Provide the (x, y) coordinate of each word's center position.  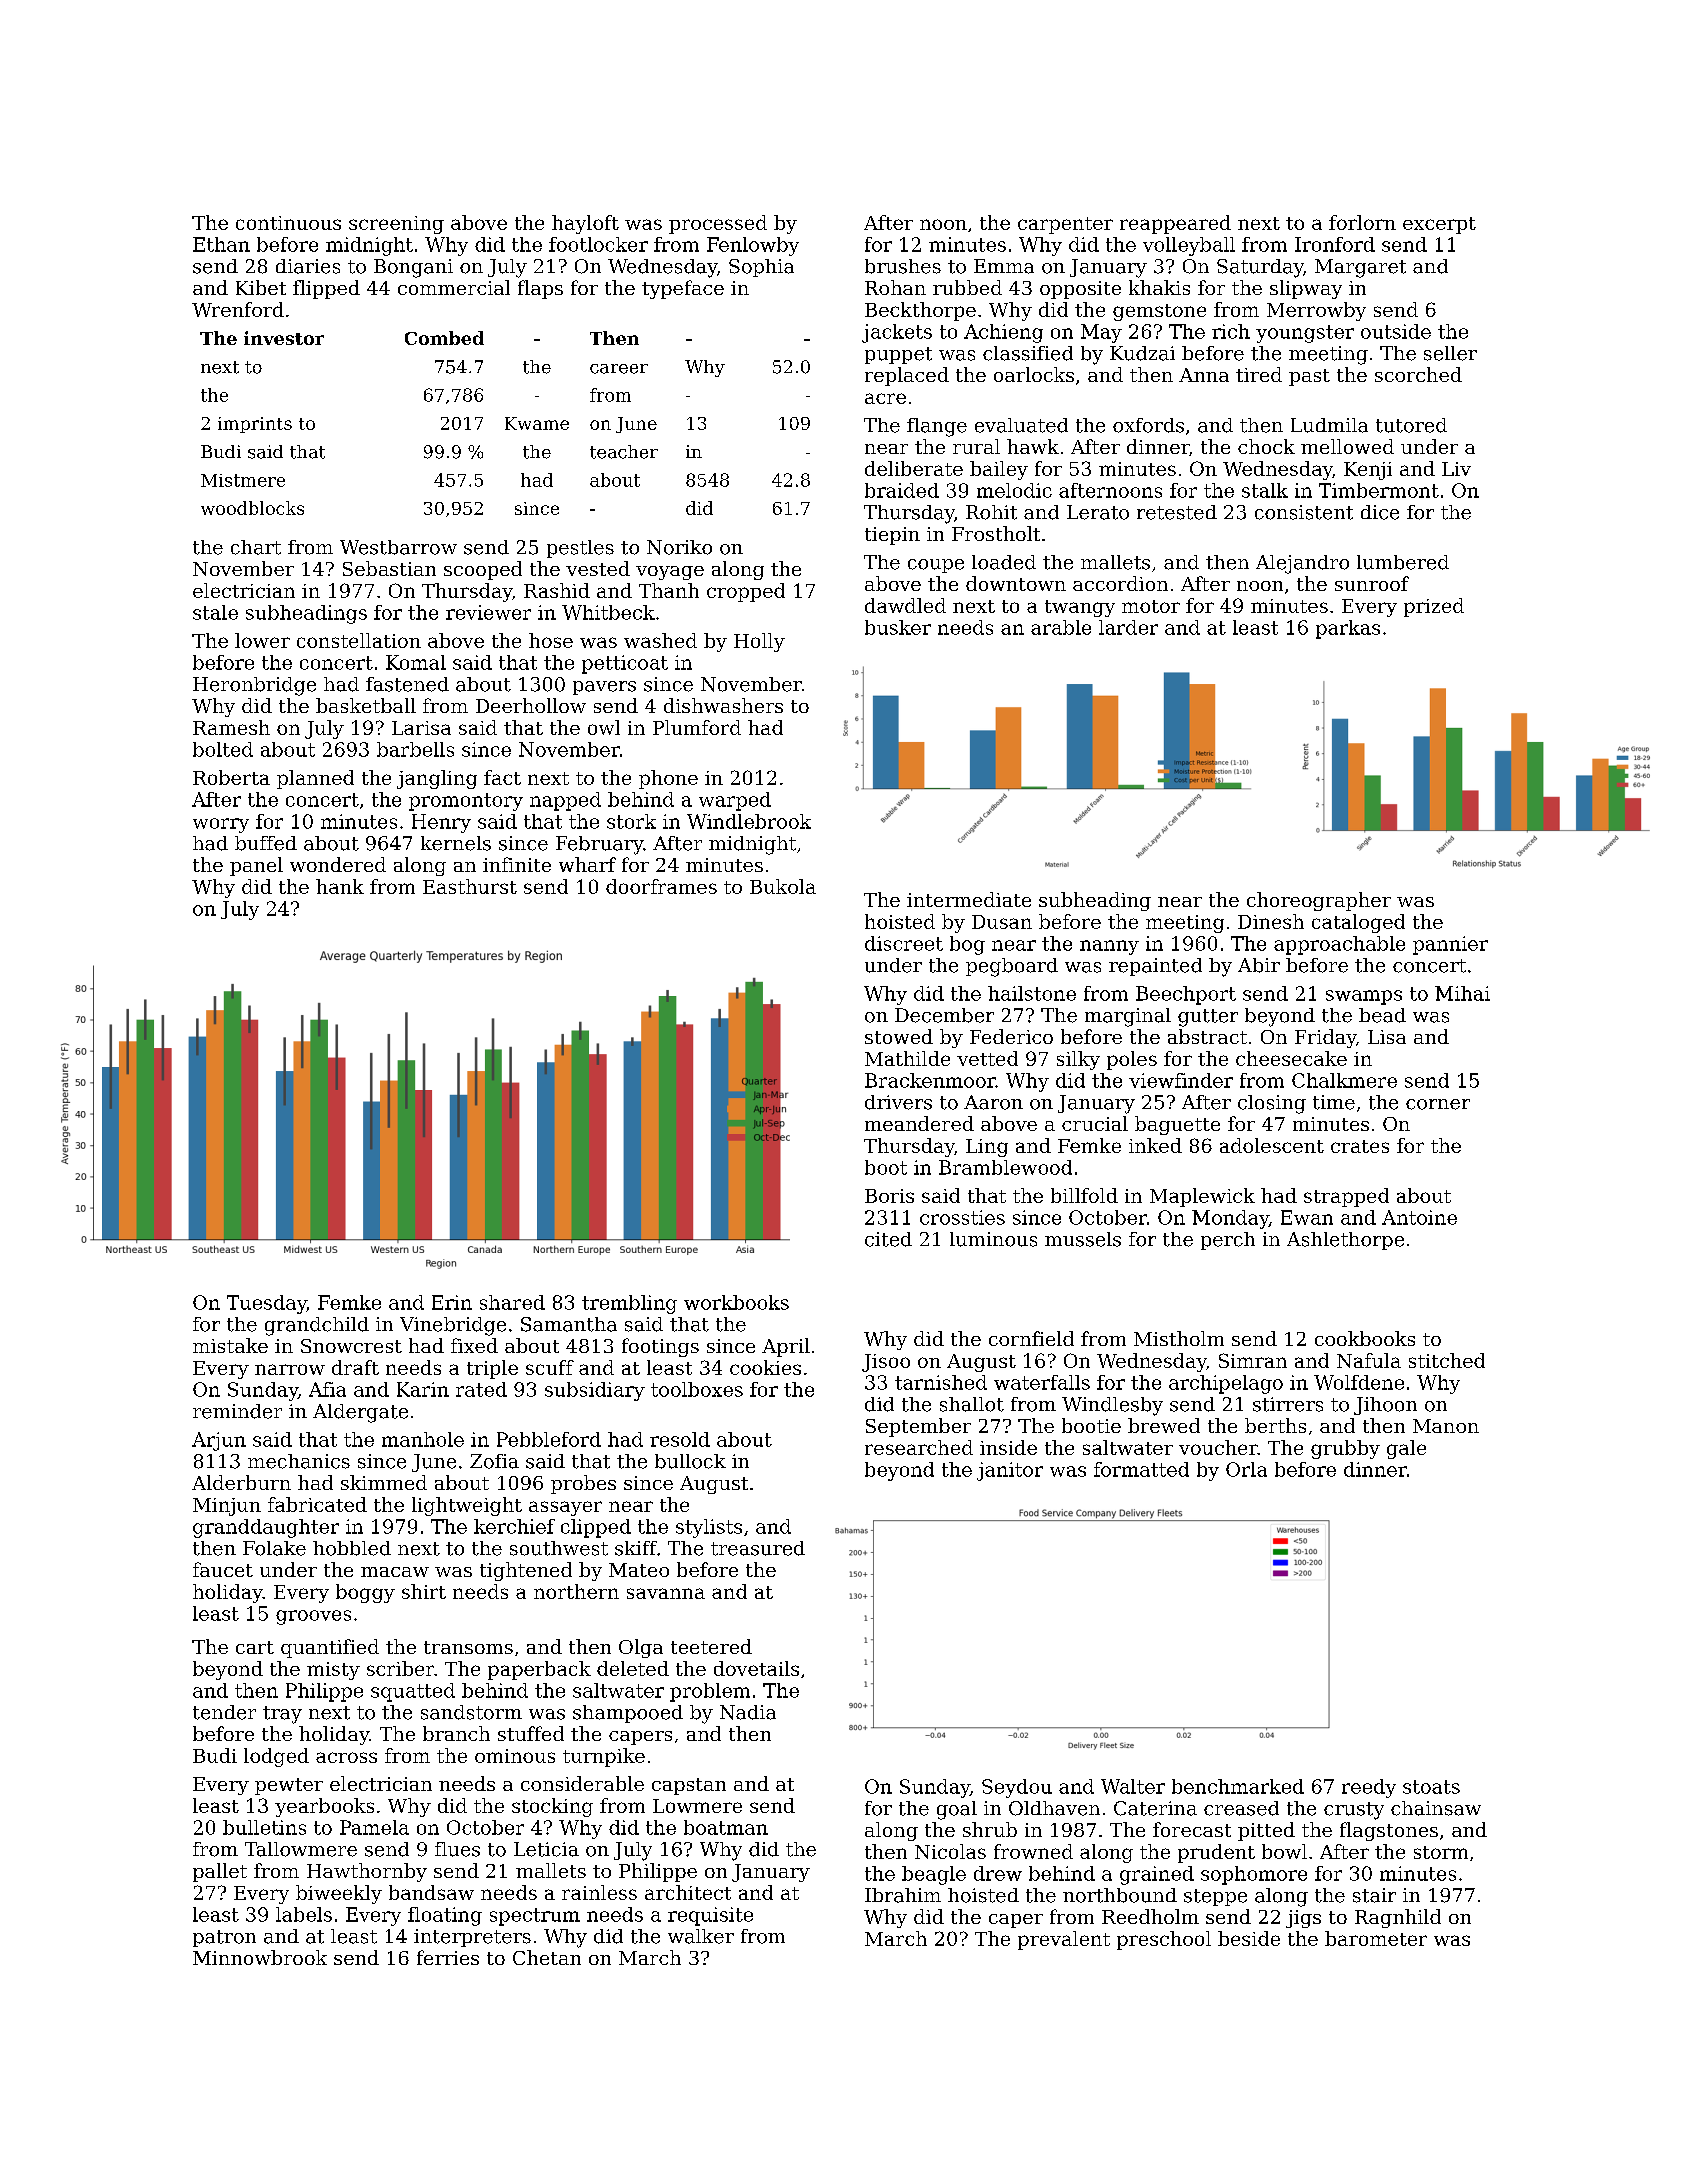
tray (282, 1715)
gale (1406, 1449)
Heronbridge (254, 686)
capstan (689, 1786)
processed (718, 224)
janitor (1010, 1471)
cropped (746, 592)
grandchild (317, 1326)
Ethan (221, 244)
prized (1434, 607)
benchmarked (1238, 1786)
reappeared (1175, 224)
